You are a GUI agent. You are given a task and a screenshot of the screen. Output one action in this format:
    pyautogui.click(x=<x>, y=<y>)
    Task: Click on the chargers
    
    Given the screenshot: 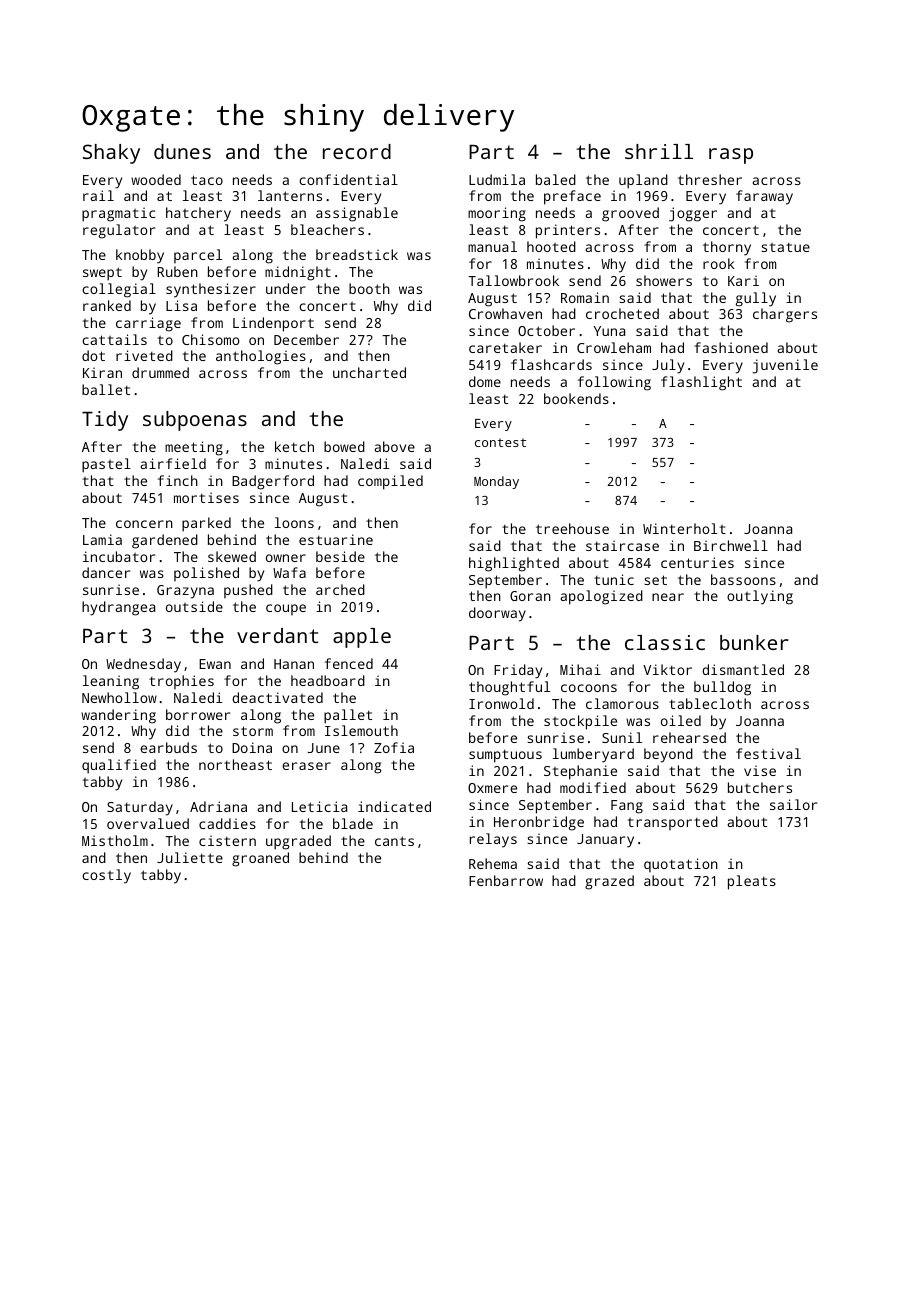 What is the action you would take?
    pyautogui.click(x=785, y=315)
